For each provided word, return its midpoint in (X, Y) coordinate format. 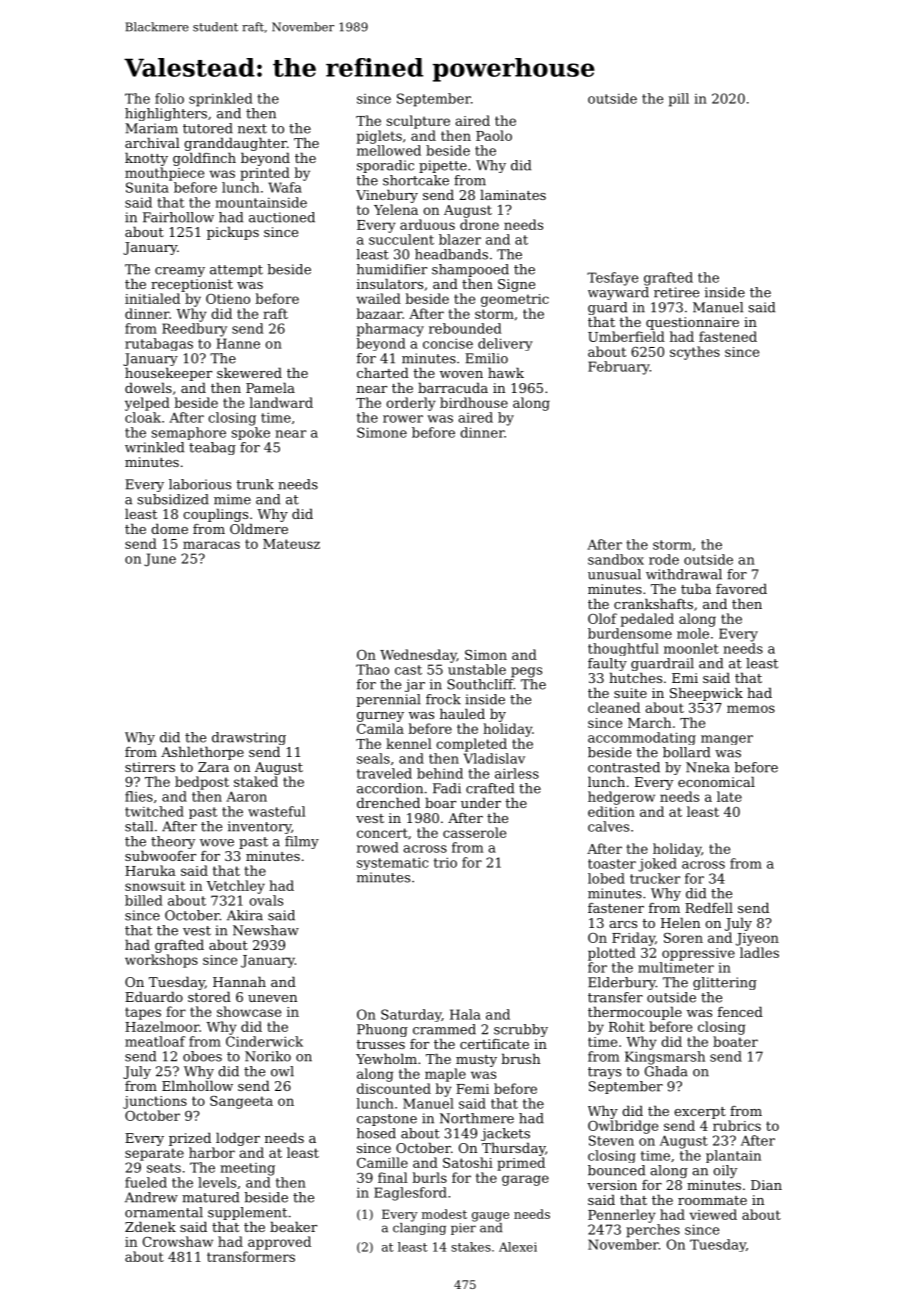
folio (169, 98)
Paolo (494, 135)
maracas (211, 545)
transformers (251, 1256)
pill (679, 100)
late (729, 796)
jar (415, 685)
